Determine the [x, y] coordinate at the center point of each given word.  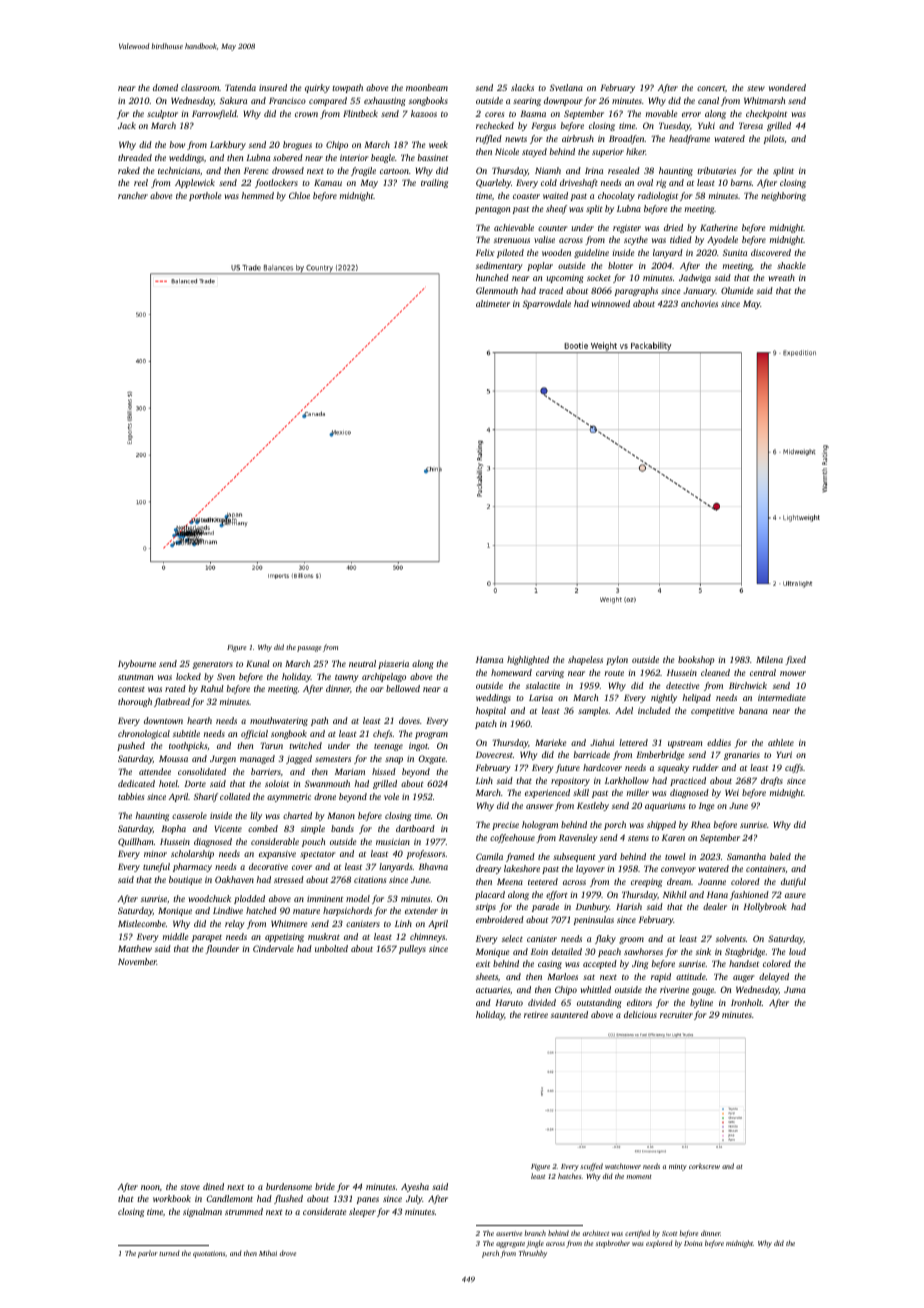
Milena [769, 659]
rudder [705, 767]
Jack [127, 125]
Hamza [489, 659]
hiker [636, 151]
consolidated [202, 771]
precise [505, 826]
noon [150, 1187]
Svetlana [566, 87]
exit [483, 963]
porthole [205, 196]
